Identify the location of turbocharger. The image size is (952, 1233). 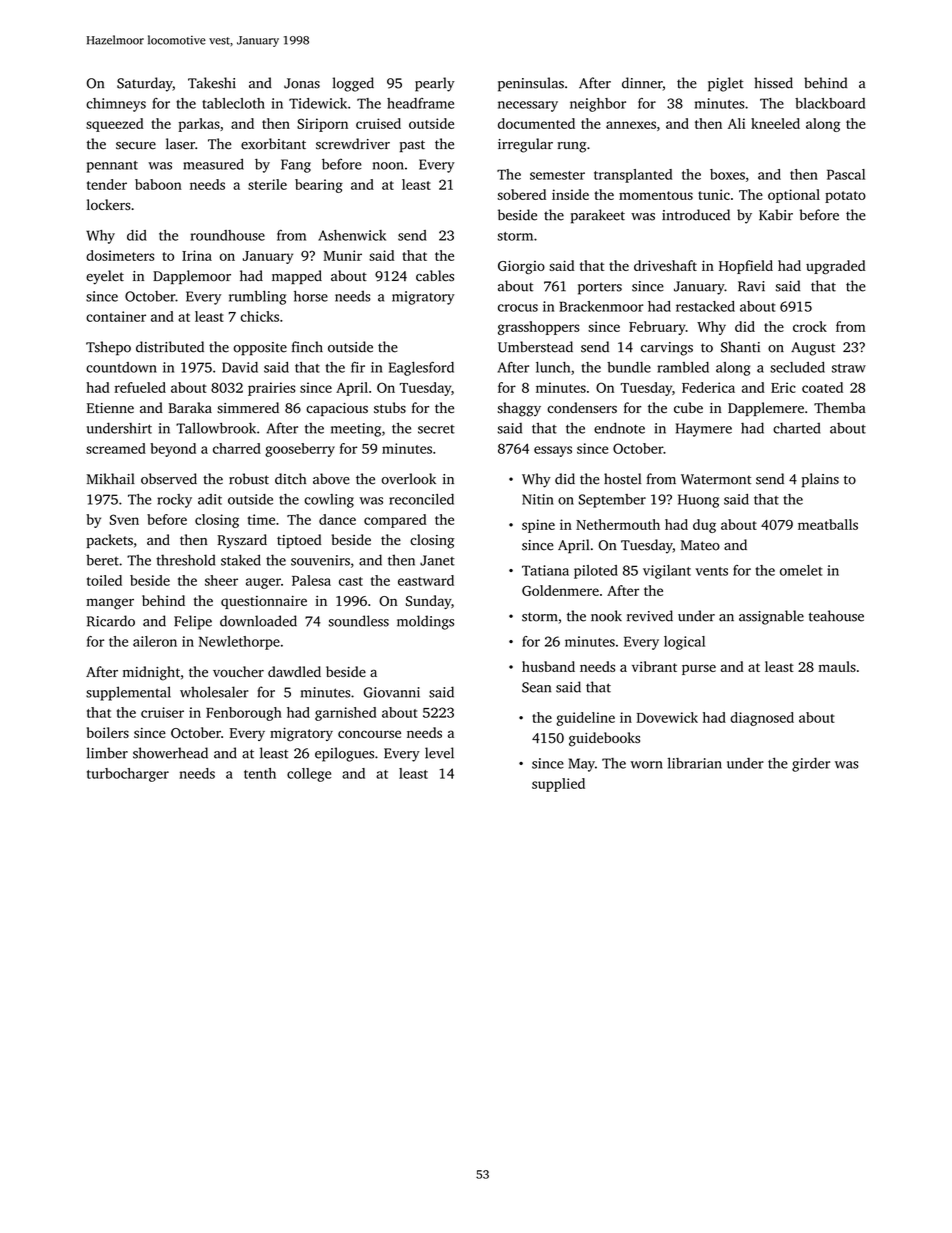
(128, 775).
